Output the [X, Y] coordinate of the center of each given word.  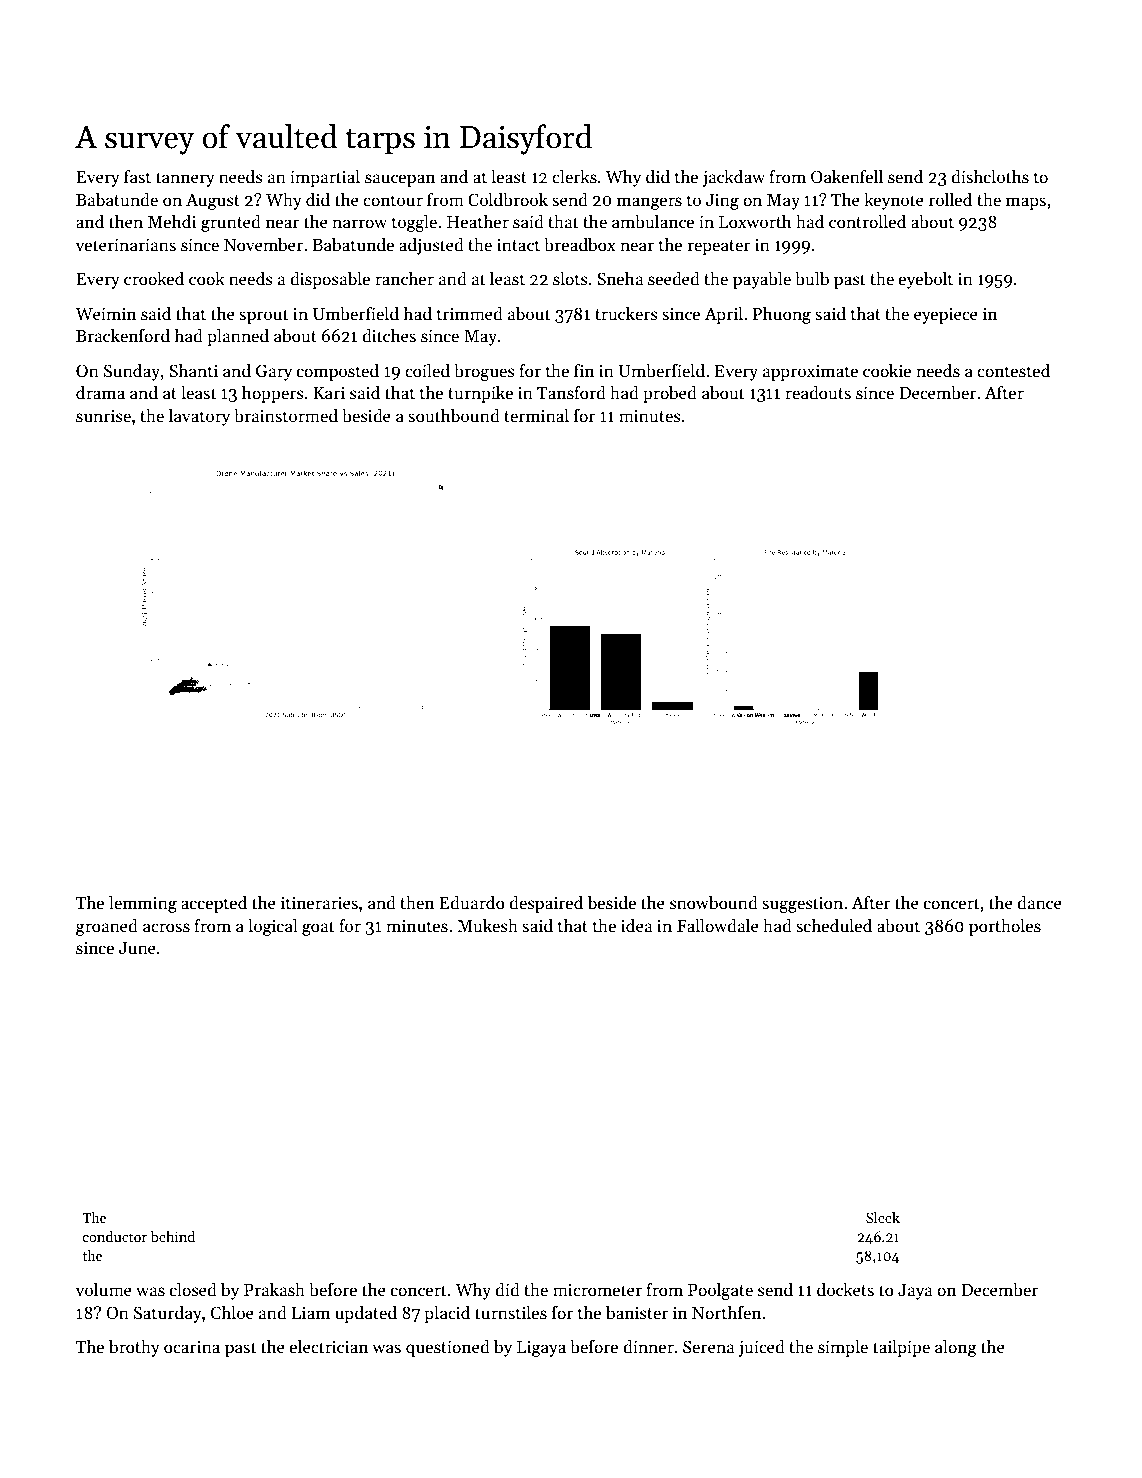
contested [1013, 370]
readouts [818, 392]
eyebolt [926, 280]
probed [670, 394]
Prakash [274, 1289]
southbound [454, 415]
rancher [404, 279]
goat [318, 928]
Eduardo [472, 902]
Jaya [915, 1292]
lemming [143, 904]
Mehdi [172, 221]
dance [1039, 902]
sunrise [103, 416]
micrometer [597, 1290]
